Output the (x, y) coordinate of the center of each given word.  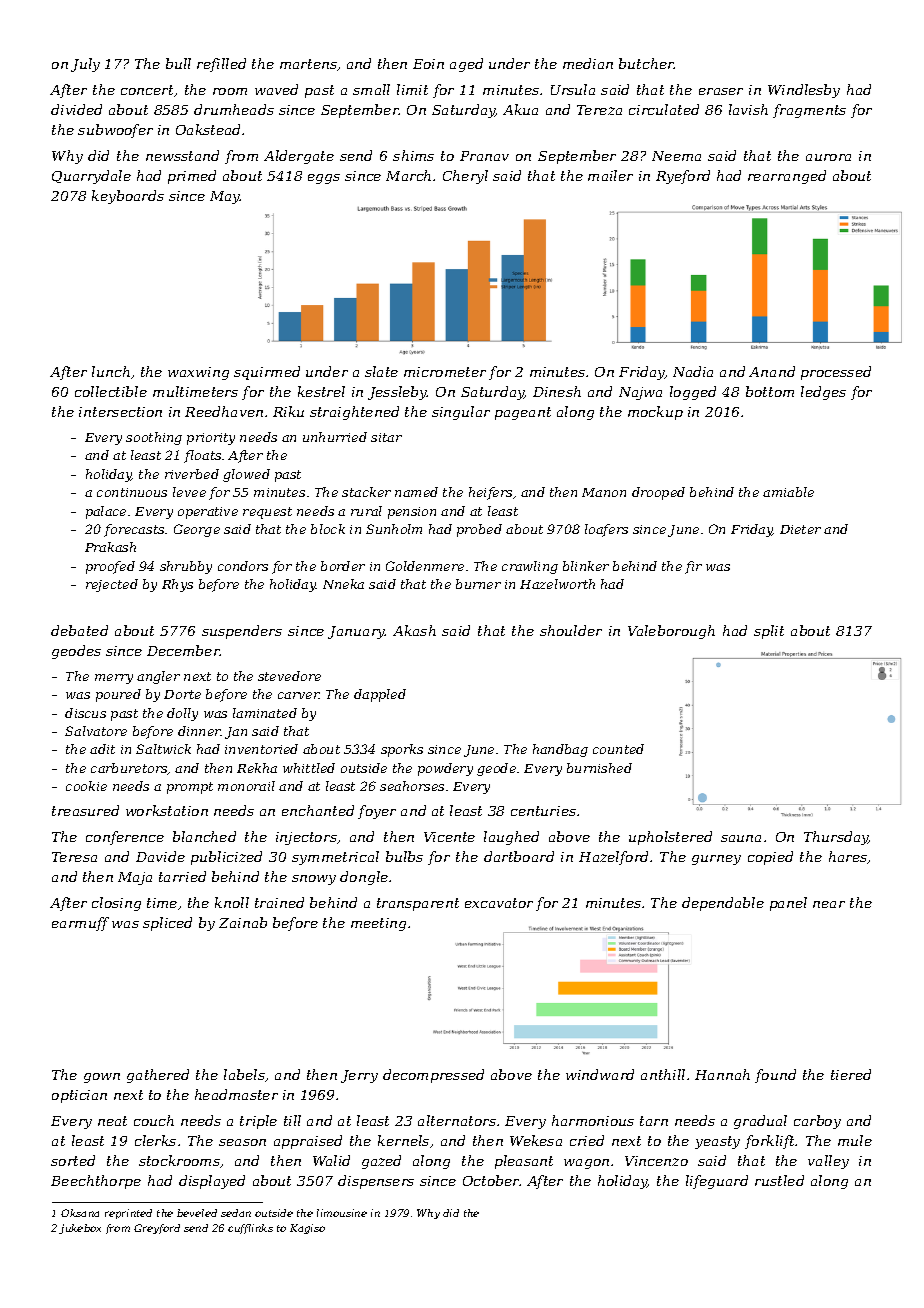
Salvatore (96, 731)
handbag (560, 750)
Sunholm (394, 529)
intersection (120, 412)
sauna (741, 838)
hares (848, 857)
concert (147, 90)
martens (308, 64)
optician (79, 1096)
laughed (511, 838)
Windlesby (804, 91)
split (769, 632)
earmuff (80, 924)
